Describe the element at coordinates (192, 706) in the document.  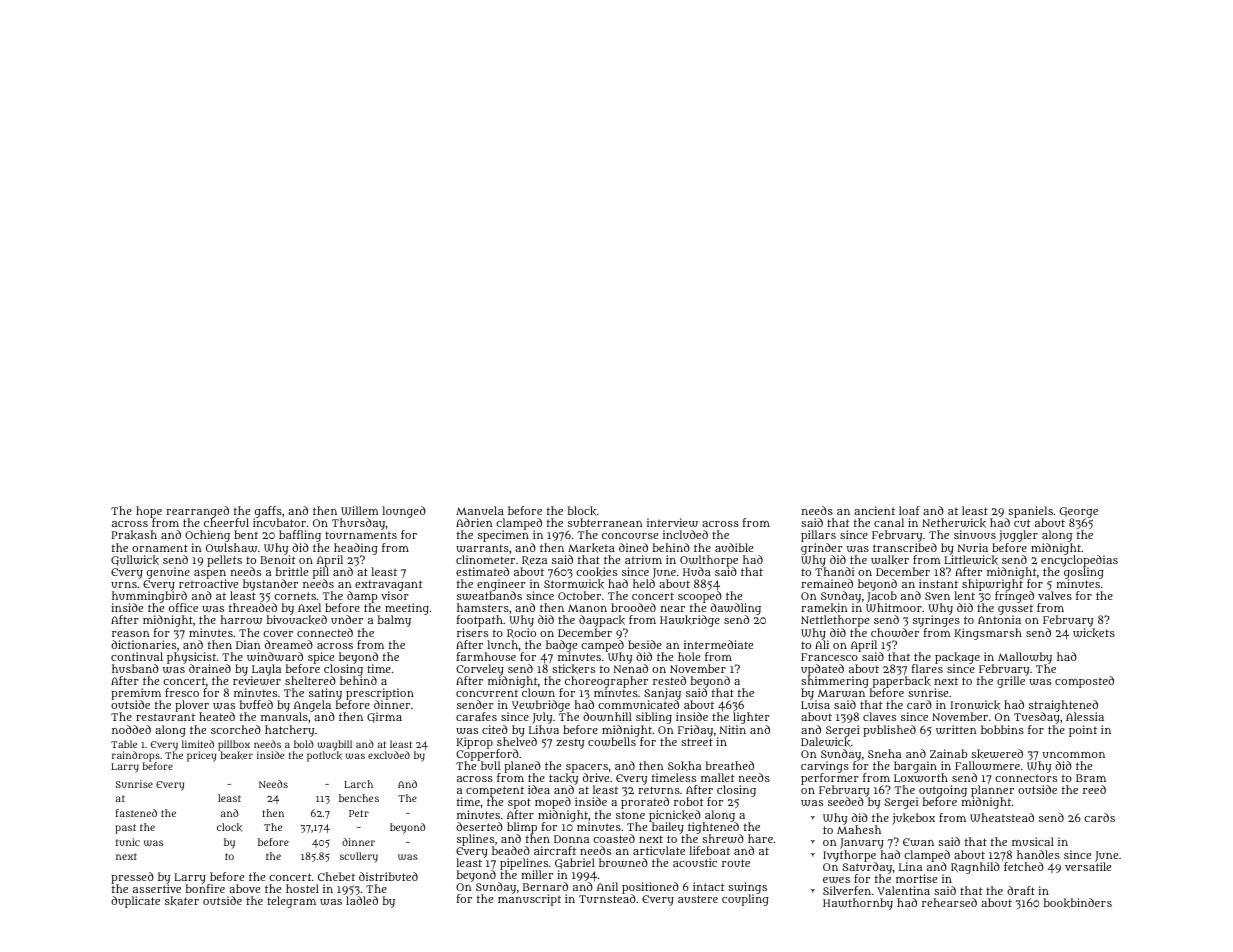
I see `plover` at that location.
